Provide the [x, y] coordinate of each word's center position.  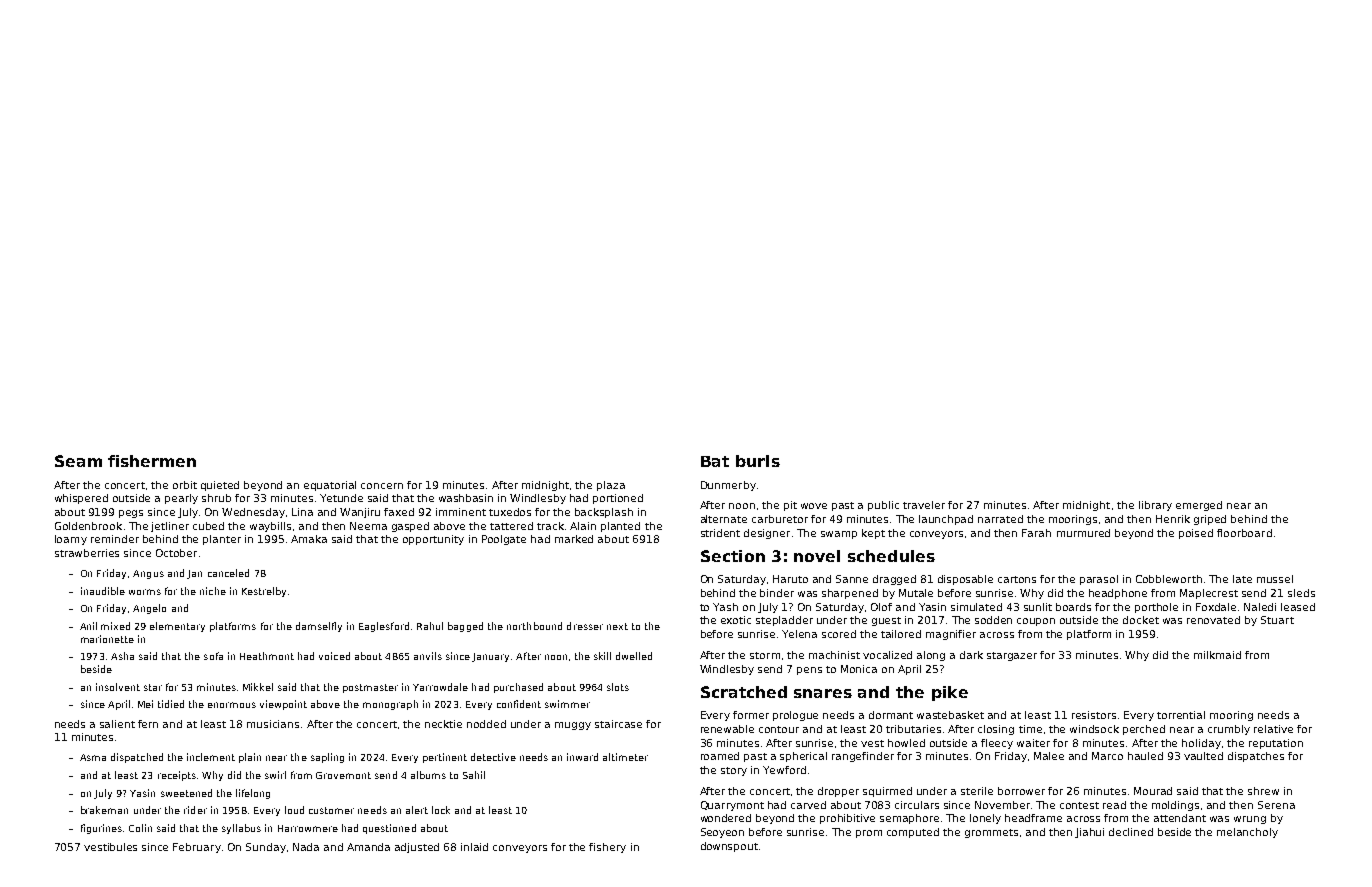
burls [758, 461]
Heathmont [267, 656]
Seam [78, 461]
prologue [795, 716]
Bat [715, 461]
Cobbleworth [1169, 579]
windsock [1094, 729]
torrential [1181, 715]
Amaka [309, 539]
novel [817, 556]
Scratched [744, 692]
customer [331, 810]
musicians [273, 724]
